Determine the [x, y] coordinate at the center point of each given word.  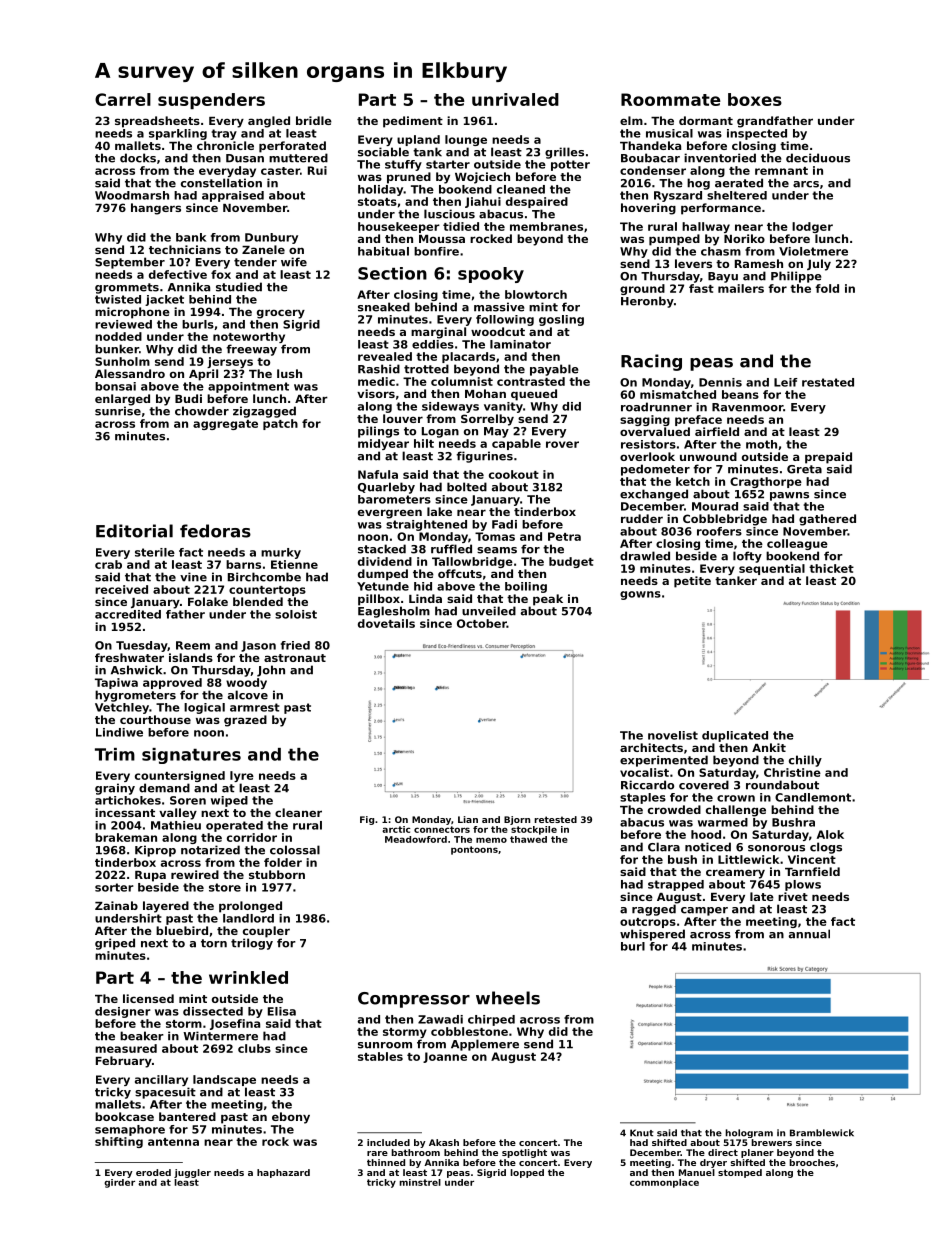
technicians [185, 249]
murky [281, 553]
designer [123, 1012]
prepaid [828, 458]
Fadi [504, 524]
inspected [757, 134]
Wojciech [482, 178]
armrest [255, 707]
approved [172, 683]
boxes [755, 99]
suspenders [211, 101]
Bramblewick [822, 1133]
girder [119, 1183]
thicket [831, 568]
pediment [413, 122]
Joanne [445, 1057]
